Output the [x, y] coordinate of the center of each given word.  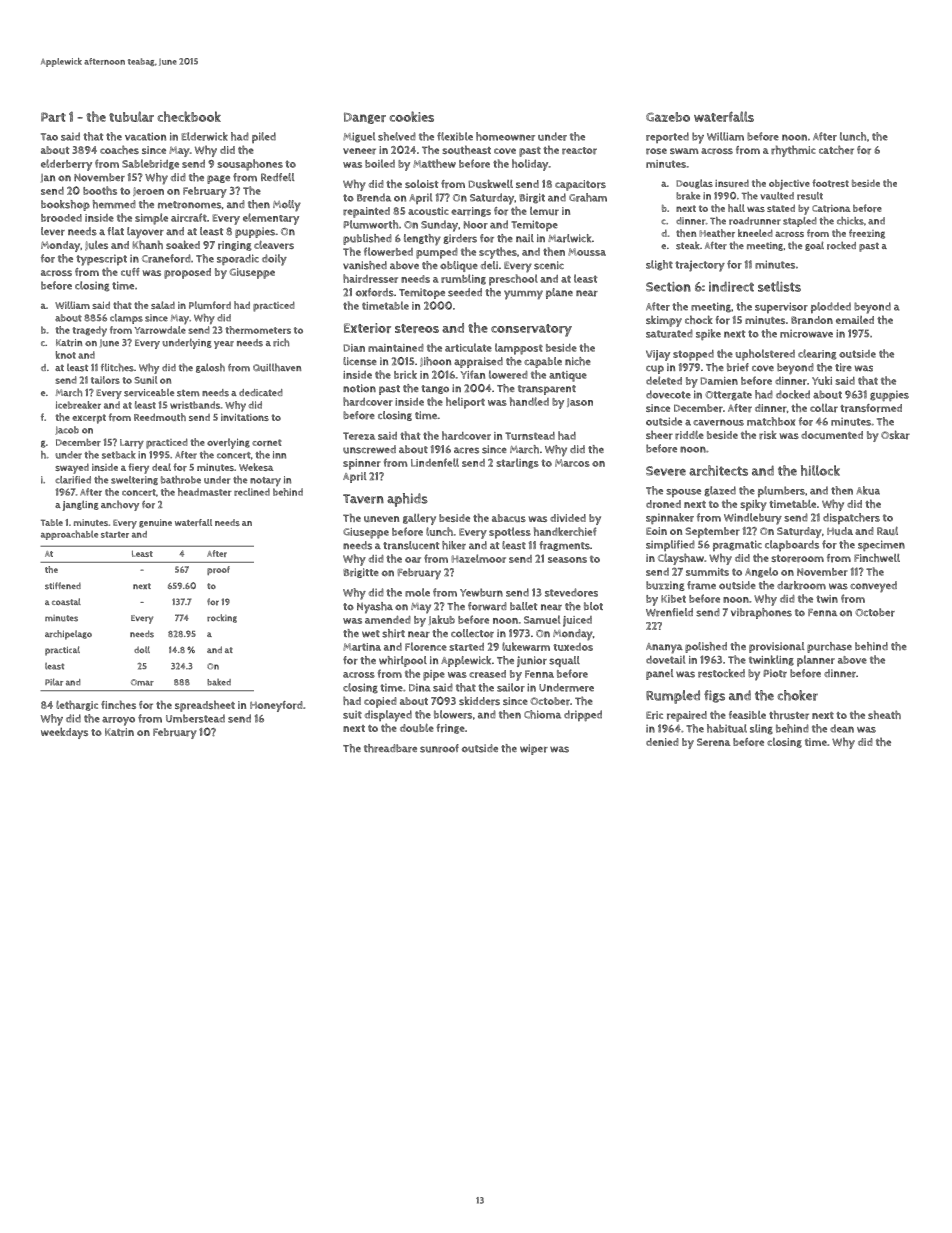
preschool [513, 280]
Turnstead [530, 436]
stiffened [63, 586]
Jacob [67, 430]
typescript [101, 260]
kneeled [755, 233]
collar [824, 408]
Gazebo [668, 117]
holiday [530, 165]
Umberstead [195, 718]
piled [264, 137]
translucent [411, 545]
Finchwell [877, 557]
